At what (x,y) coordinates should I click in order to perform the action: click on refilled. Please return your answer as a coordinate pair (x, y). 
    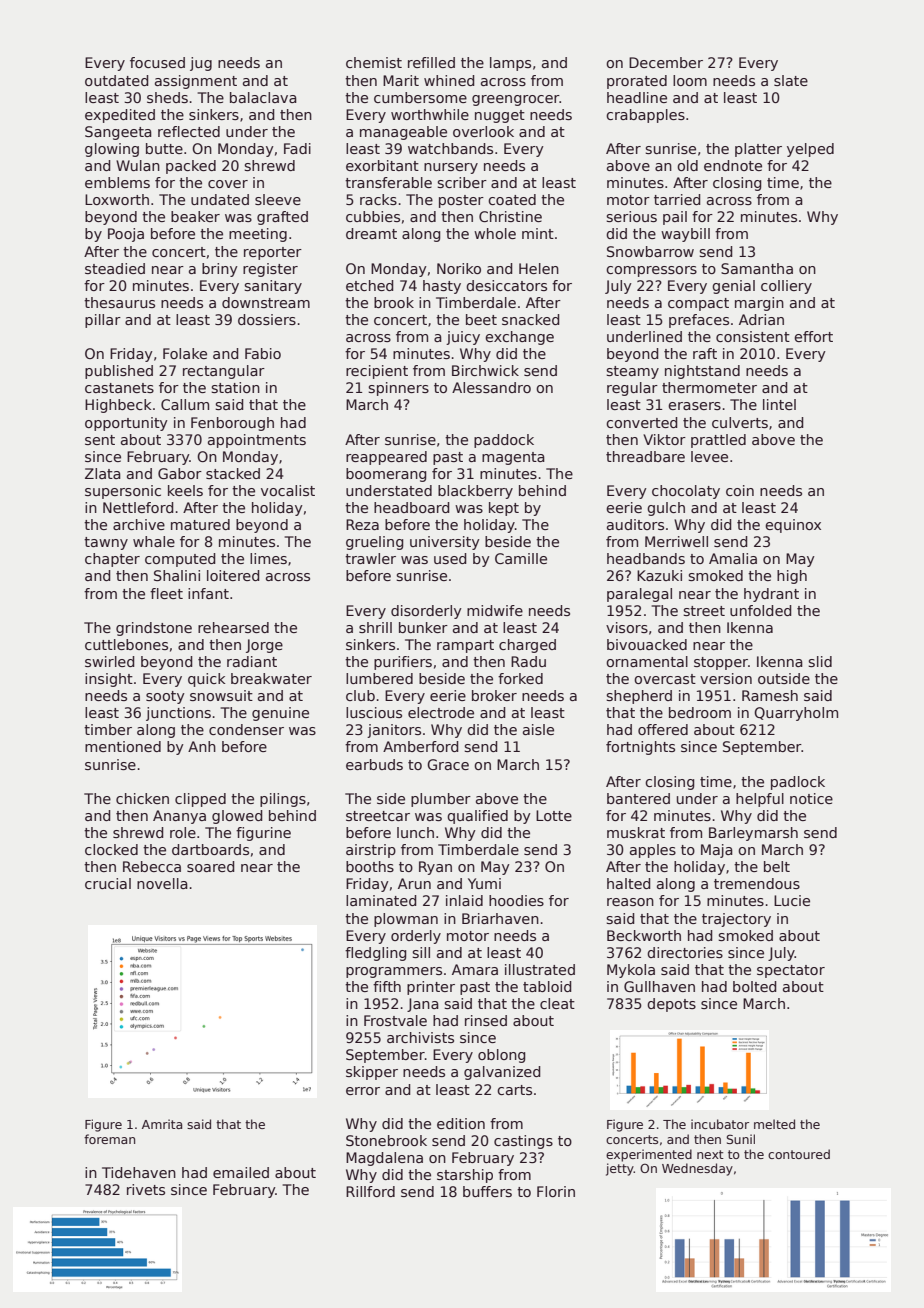
    Looking at the image, I should click on (431, 62).
